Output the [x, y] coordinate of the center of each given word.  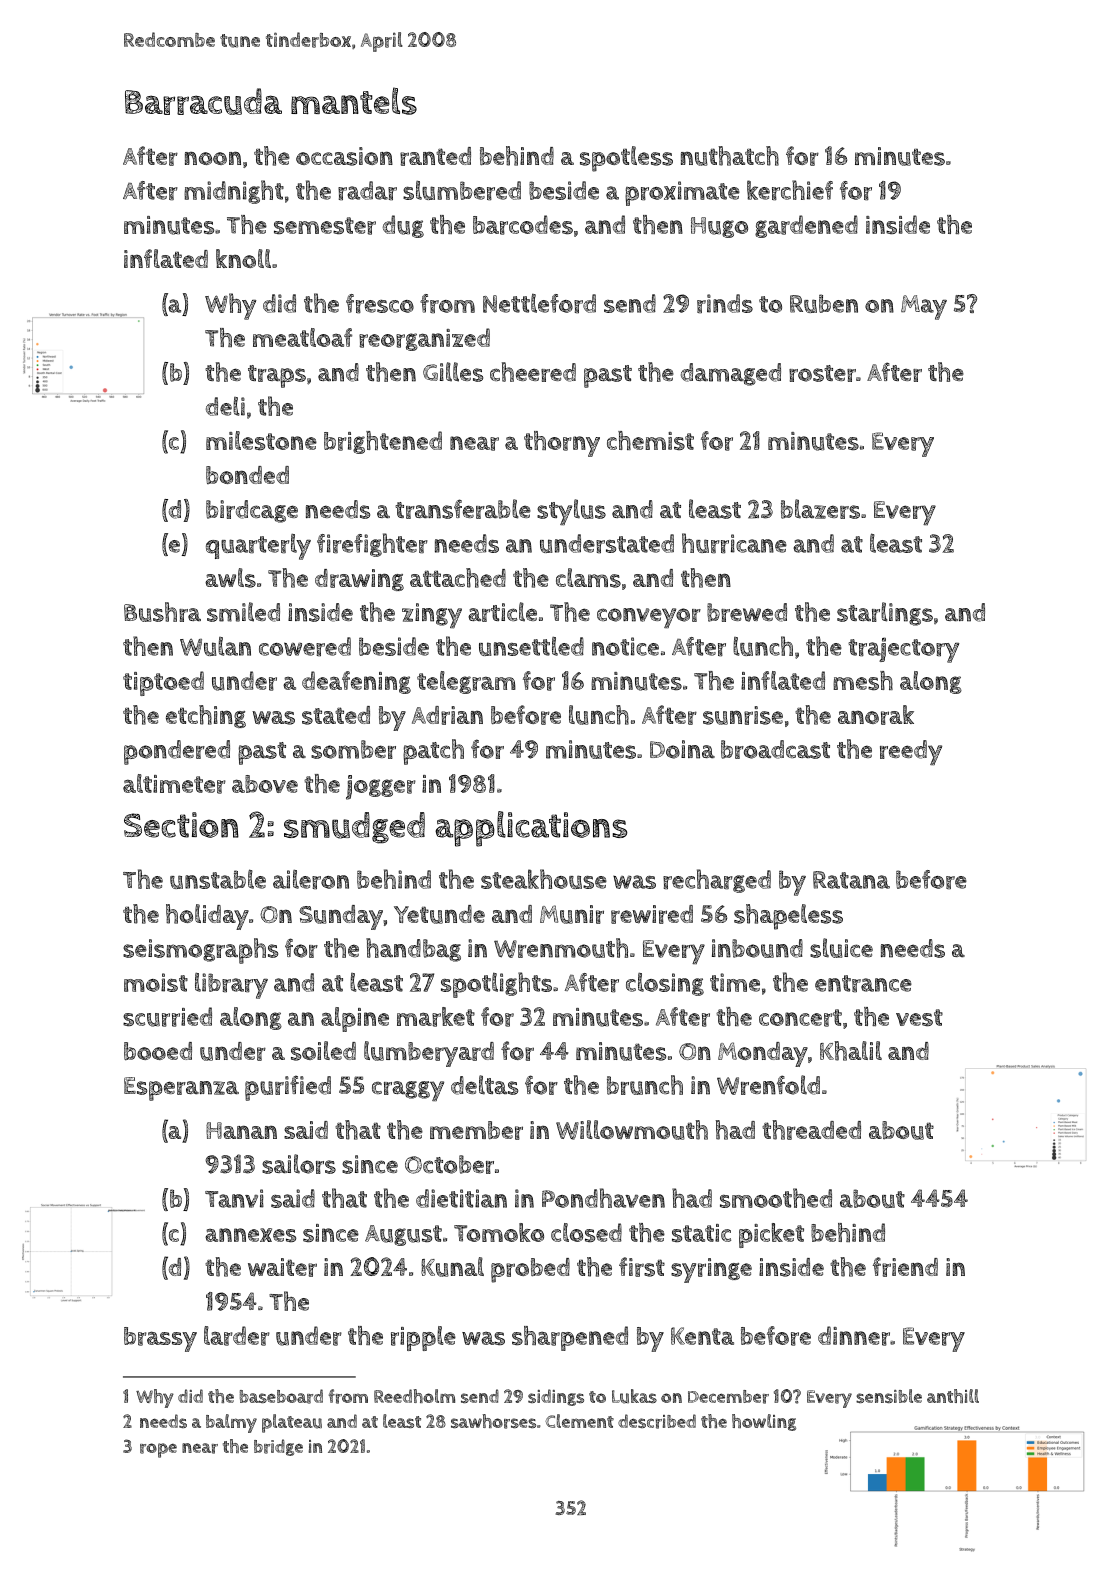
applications [531, 829]
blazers [820, 509]
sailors [299, 1164]
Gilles [453, 372]
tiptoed [163, 683]
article [502, 612]
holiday [207, 917]
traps [277, 376]
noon [213, 158]
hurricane [734, 543]
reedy [911, 752]
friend [905, 1267]
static [701, 1233]
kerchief [790, 190]
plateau [292, 1423]
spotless [626, 159]
